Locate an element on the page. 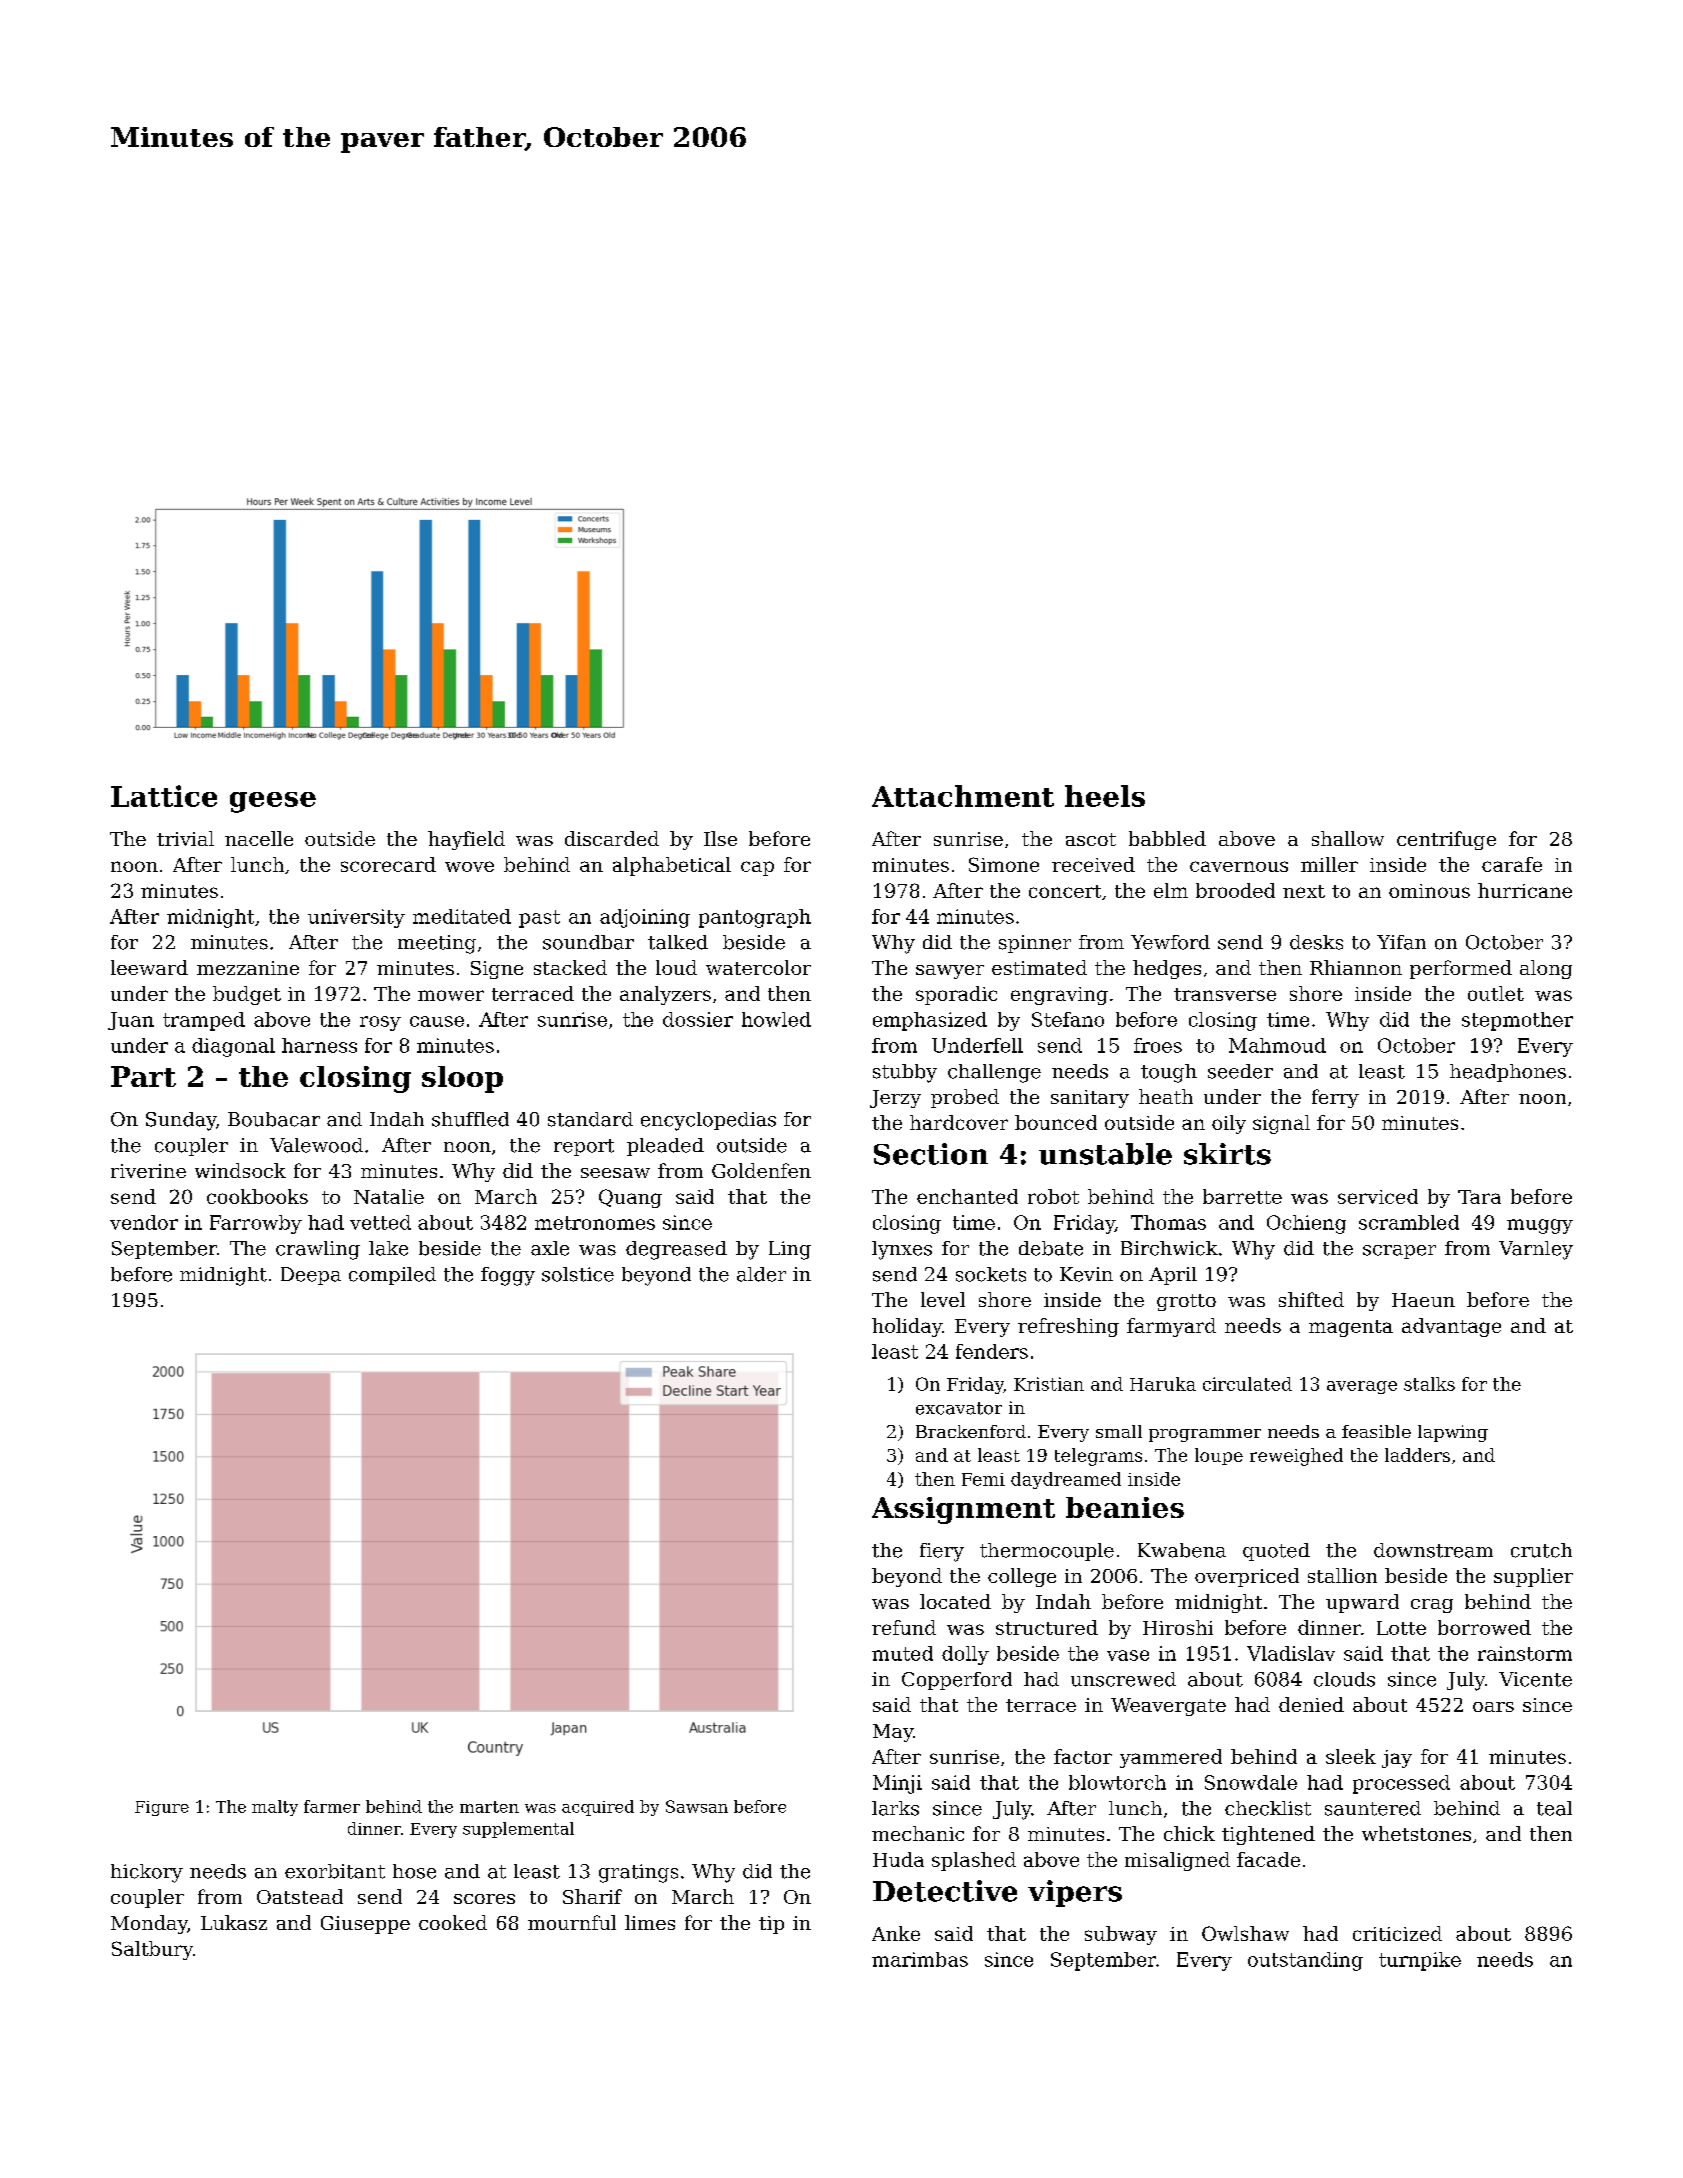  compiled is located at coordinates (392, 1276).
